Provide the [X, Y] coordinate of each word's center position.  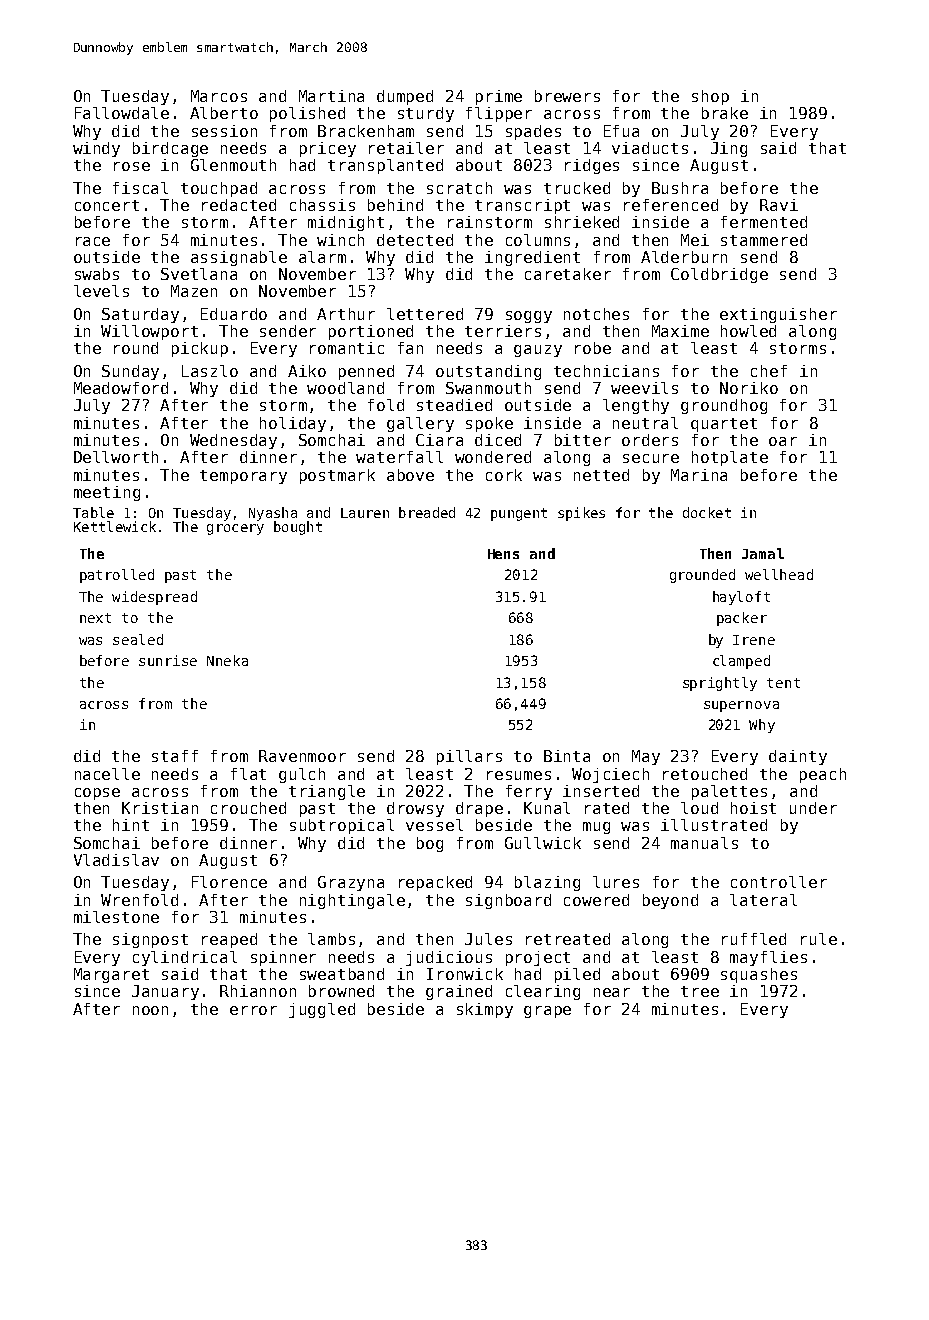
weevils [644, 388]
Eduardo [234, 314]
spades [533, 132]
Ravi [779, 205]
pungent [519, 514]
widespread [154, 598]
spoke [489, 424]
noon [150, 1010]
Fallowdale [122, 113]
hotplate [730, 458]
